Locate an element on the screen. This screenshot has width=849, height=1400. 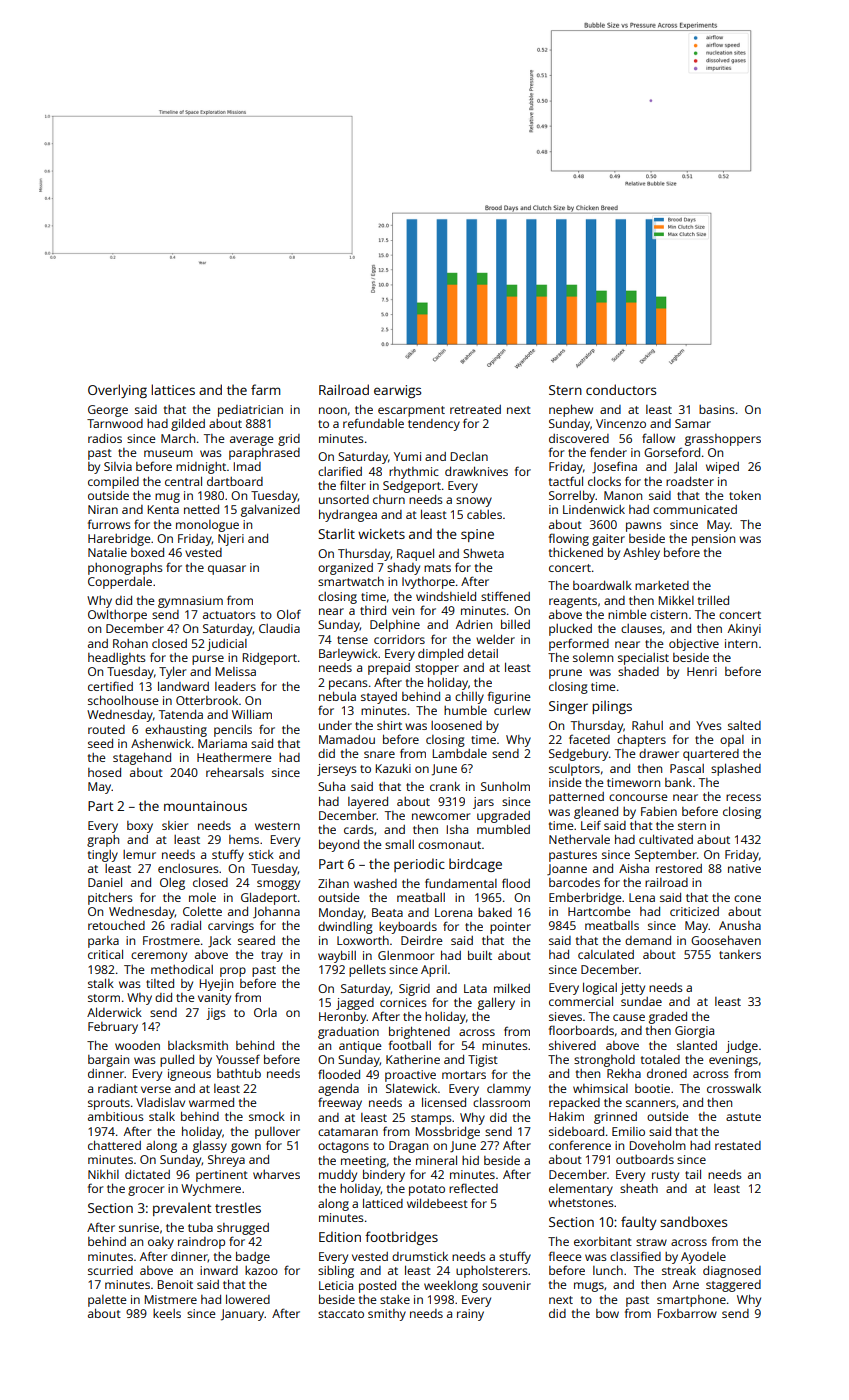
hems is located at coordinates (244, 839).
